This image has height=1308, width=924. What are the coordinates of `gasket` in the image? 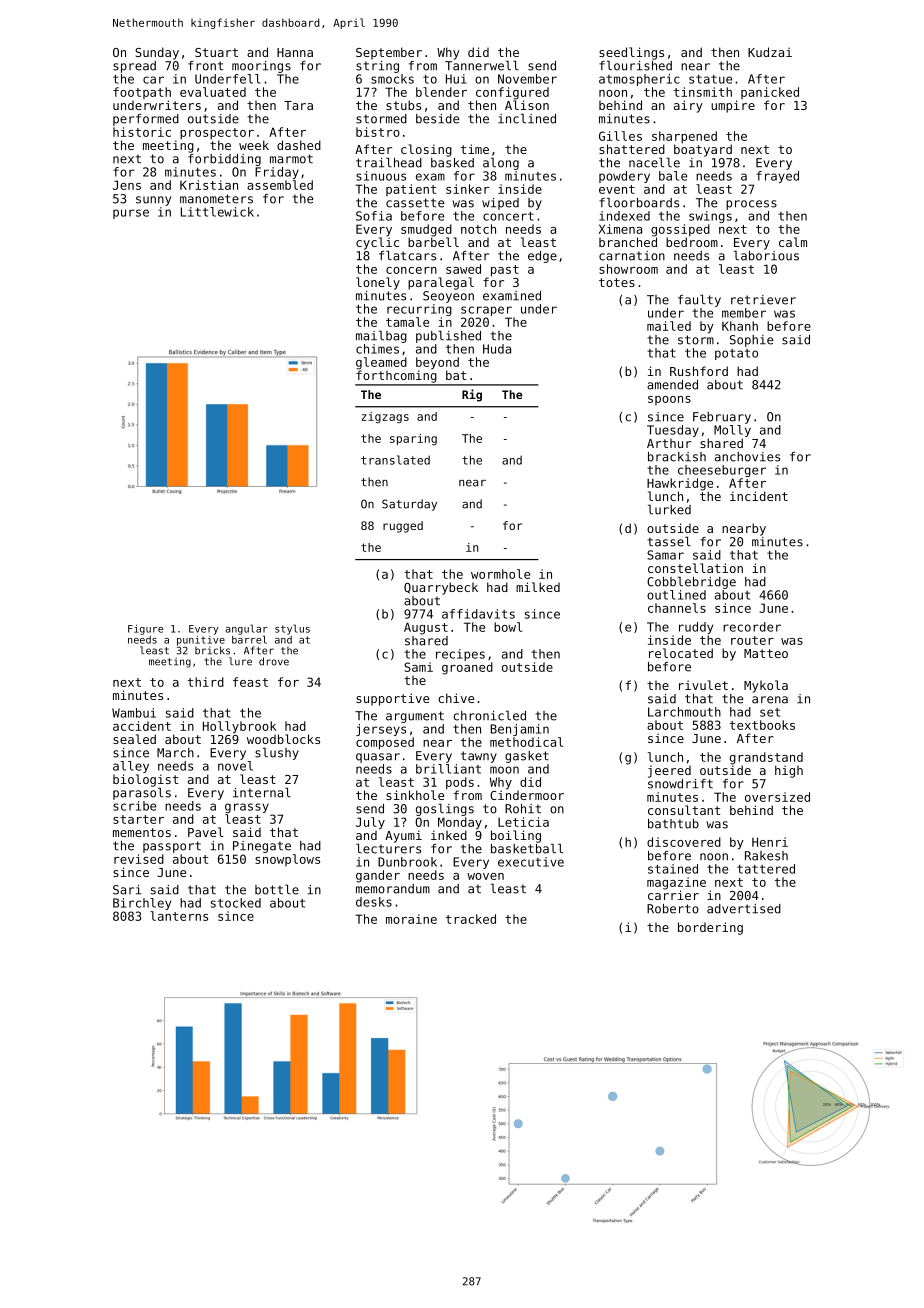 It's located at (527, 757).
